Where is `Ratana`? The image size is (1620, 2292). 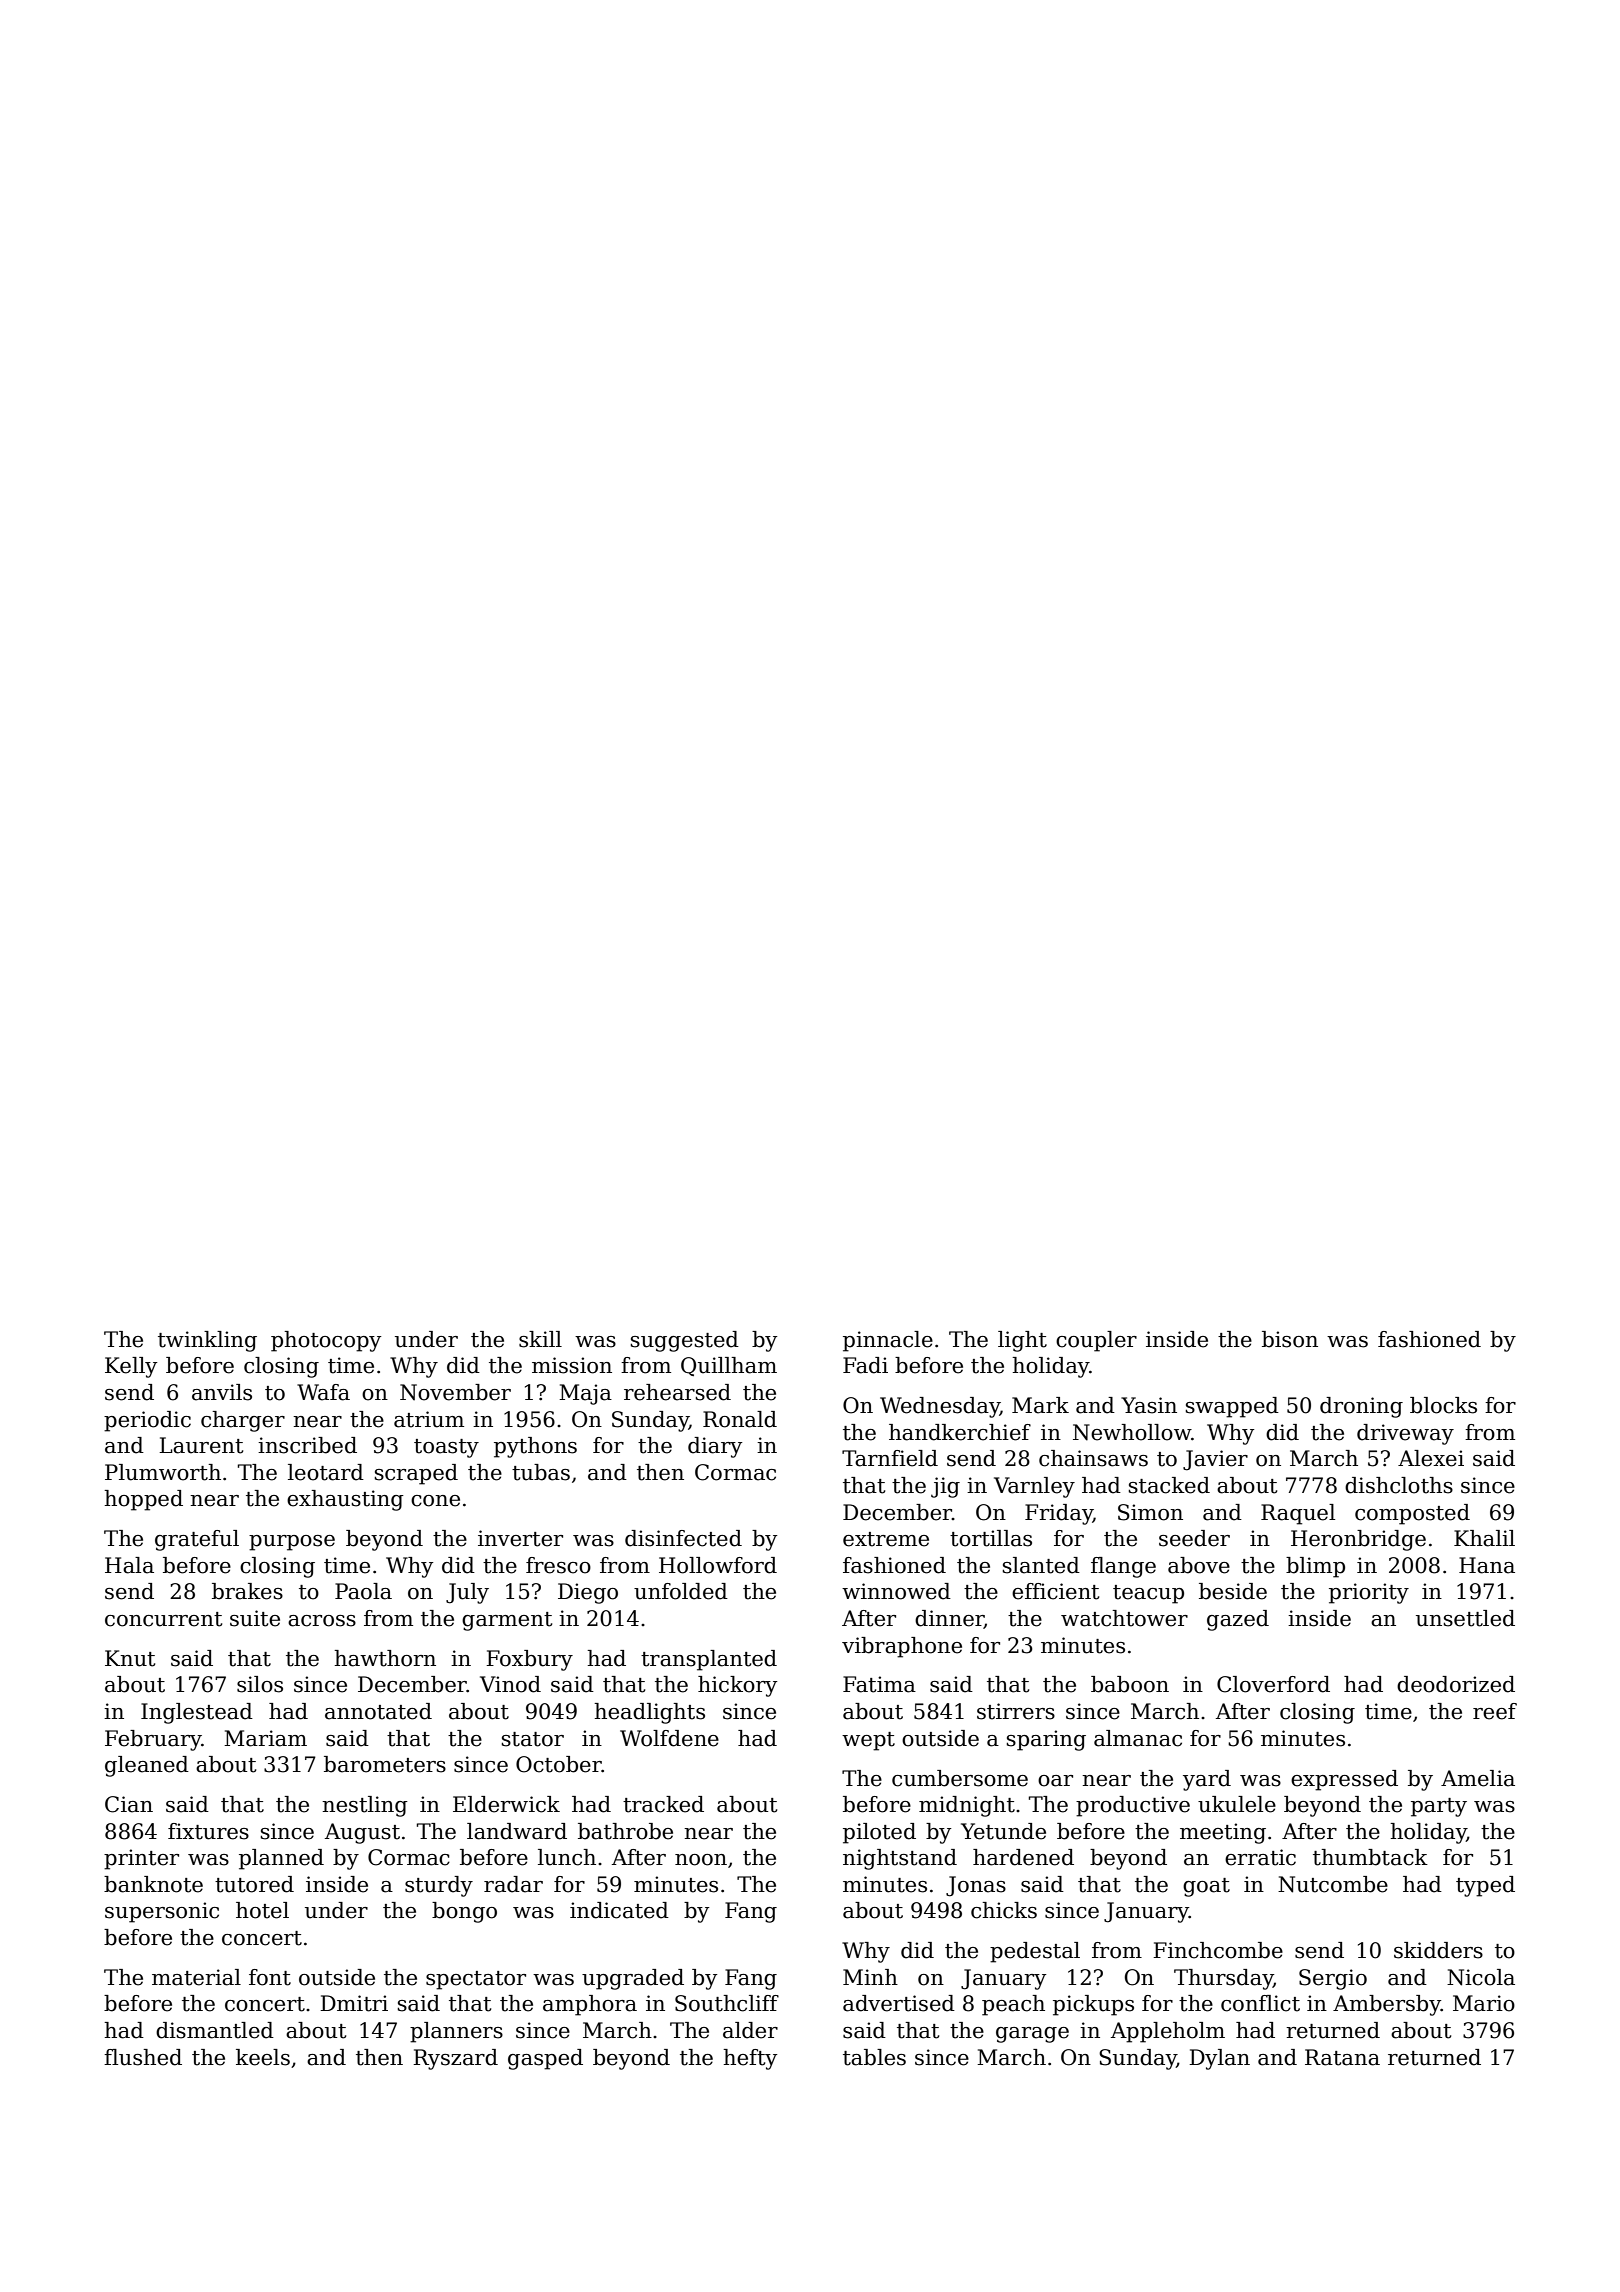
Ratana is located at coordinates (1342, 2057).
